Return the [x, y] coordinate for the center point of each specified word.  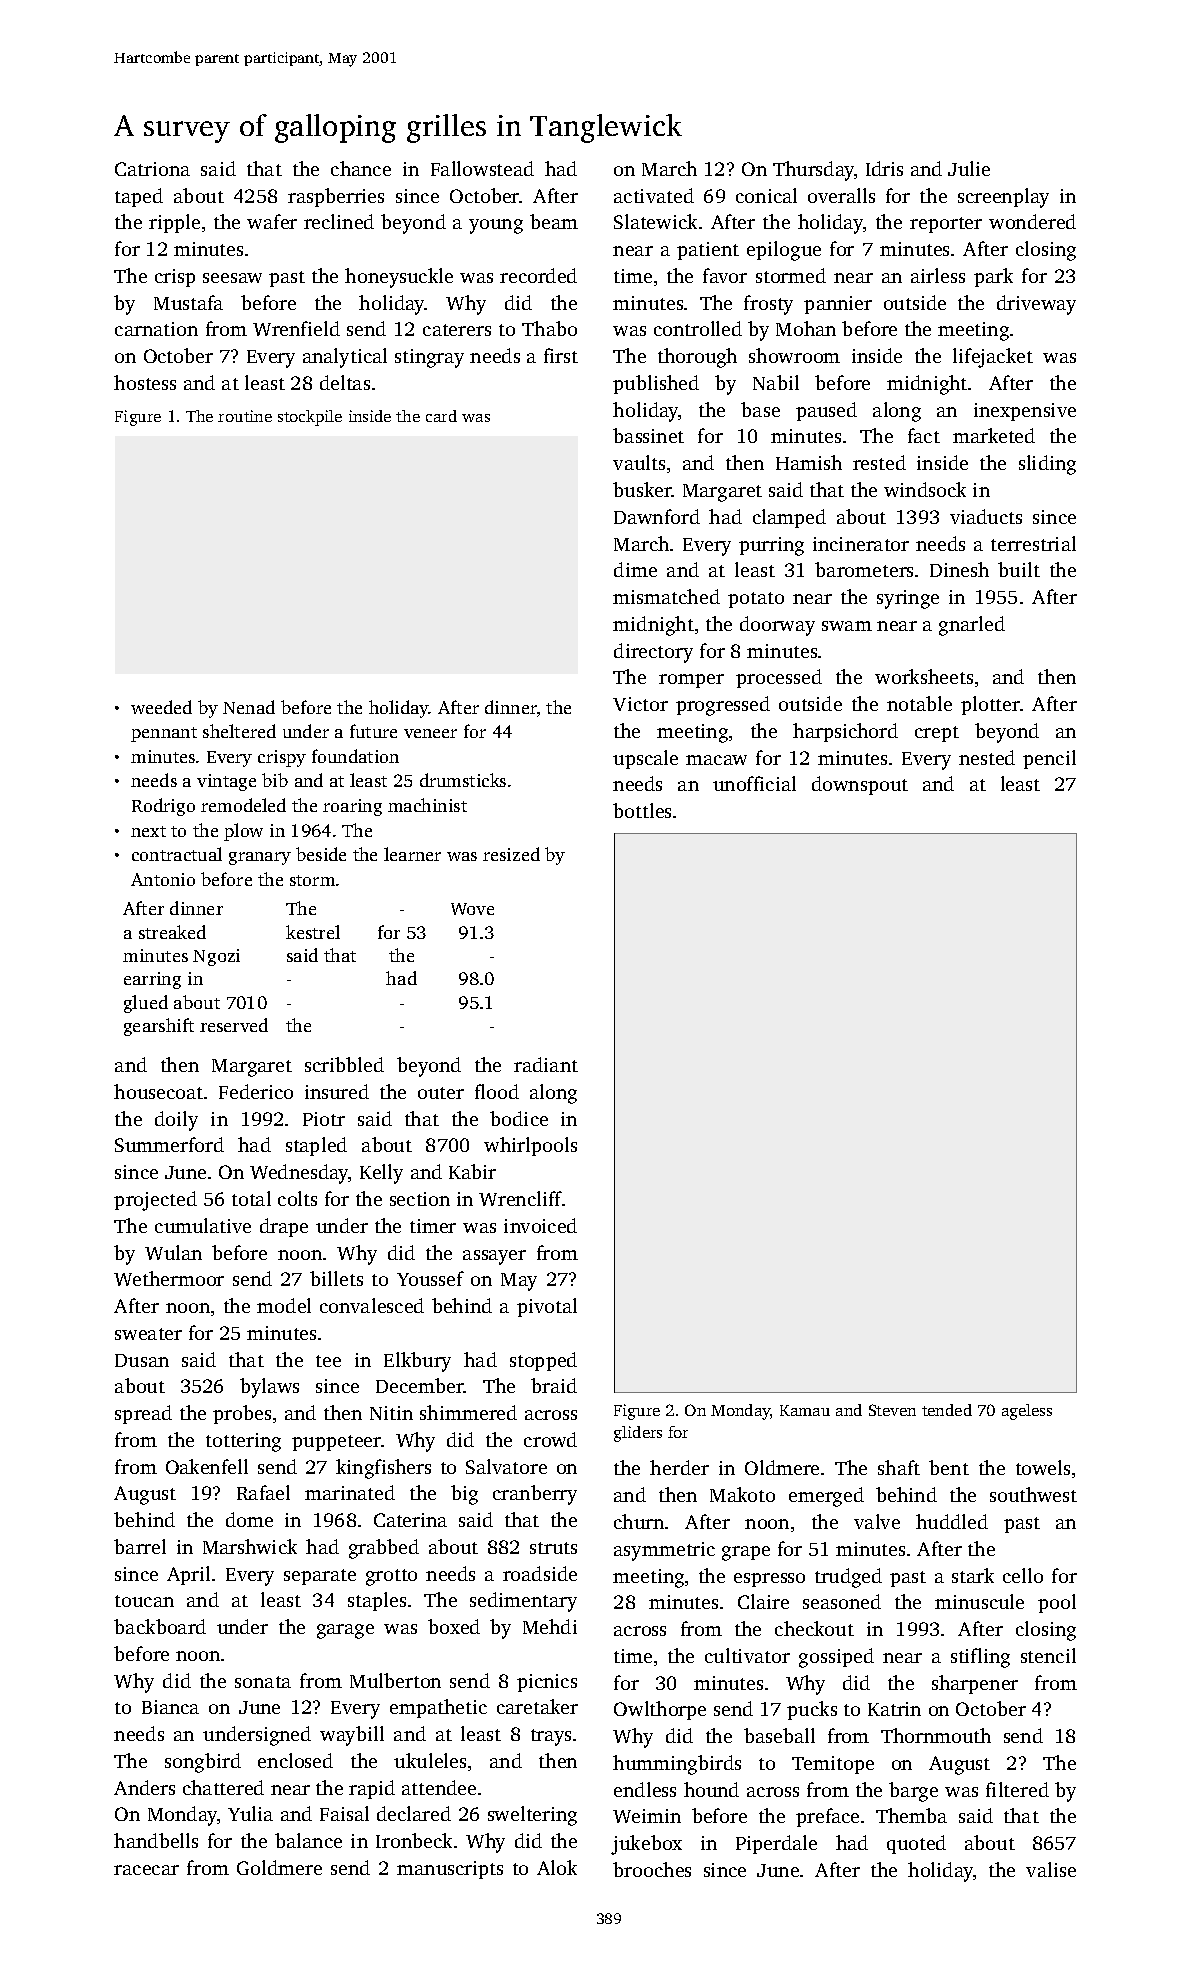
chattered [223, 1787]
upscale [645, 759]
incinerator [861, 544]
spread [143, 1414]
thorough [697, 358]
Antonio [163, 879]
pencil [1049, 759]
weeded [161, 707]
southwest [1033, 1494]
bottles [642, 810]
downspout [860, 785]
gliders [638, 1434]
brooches [652, 1869]
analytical [345, 358]
